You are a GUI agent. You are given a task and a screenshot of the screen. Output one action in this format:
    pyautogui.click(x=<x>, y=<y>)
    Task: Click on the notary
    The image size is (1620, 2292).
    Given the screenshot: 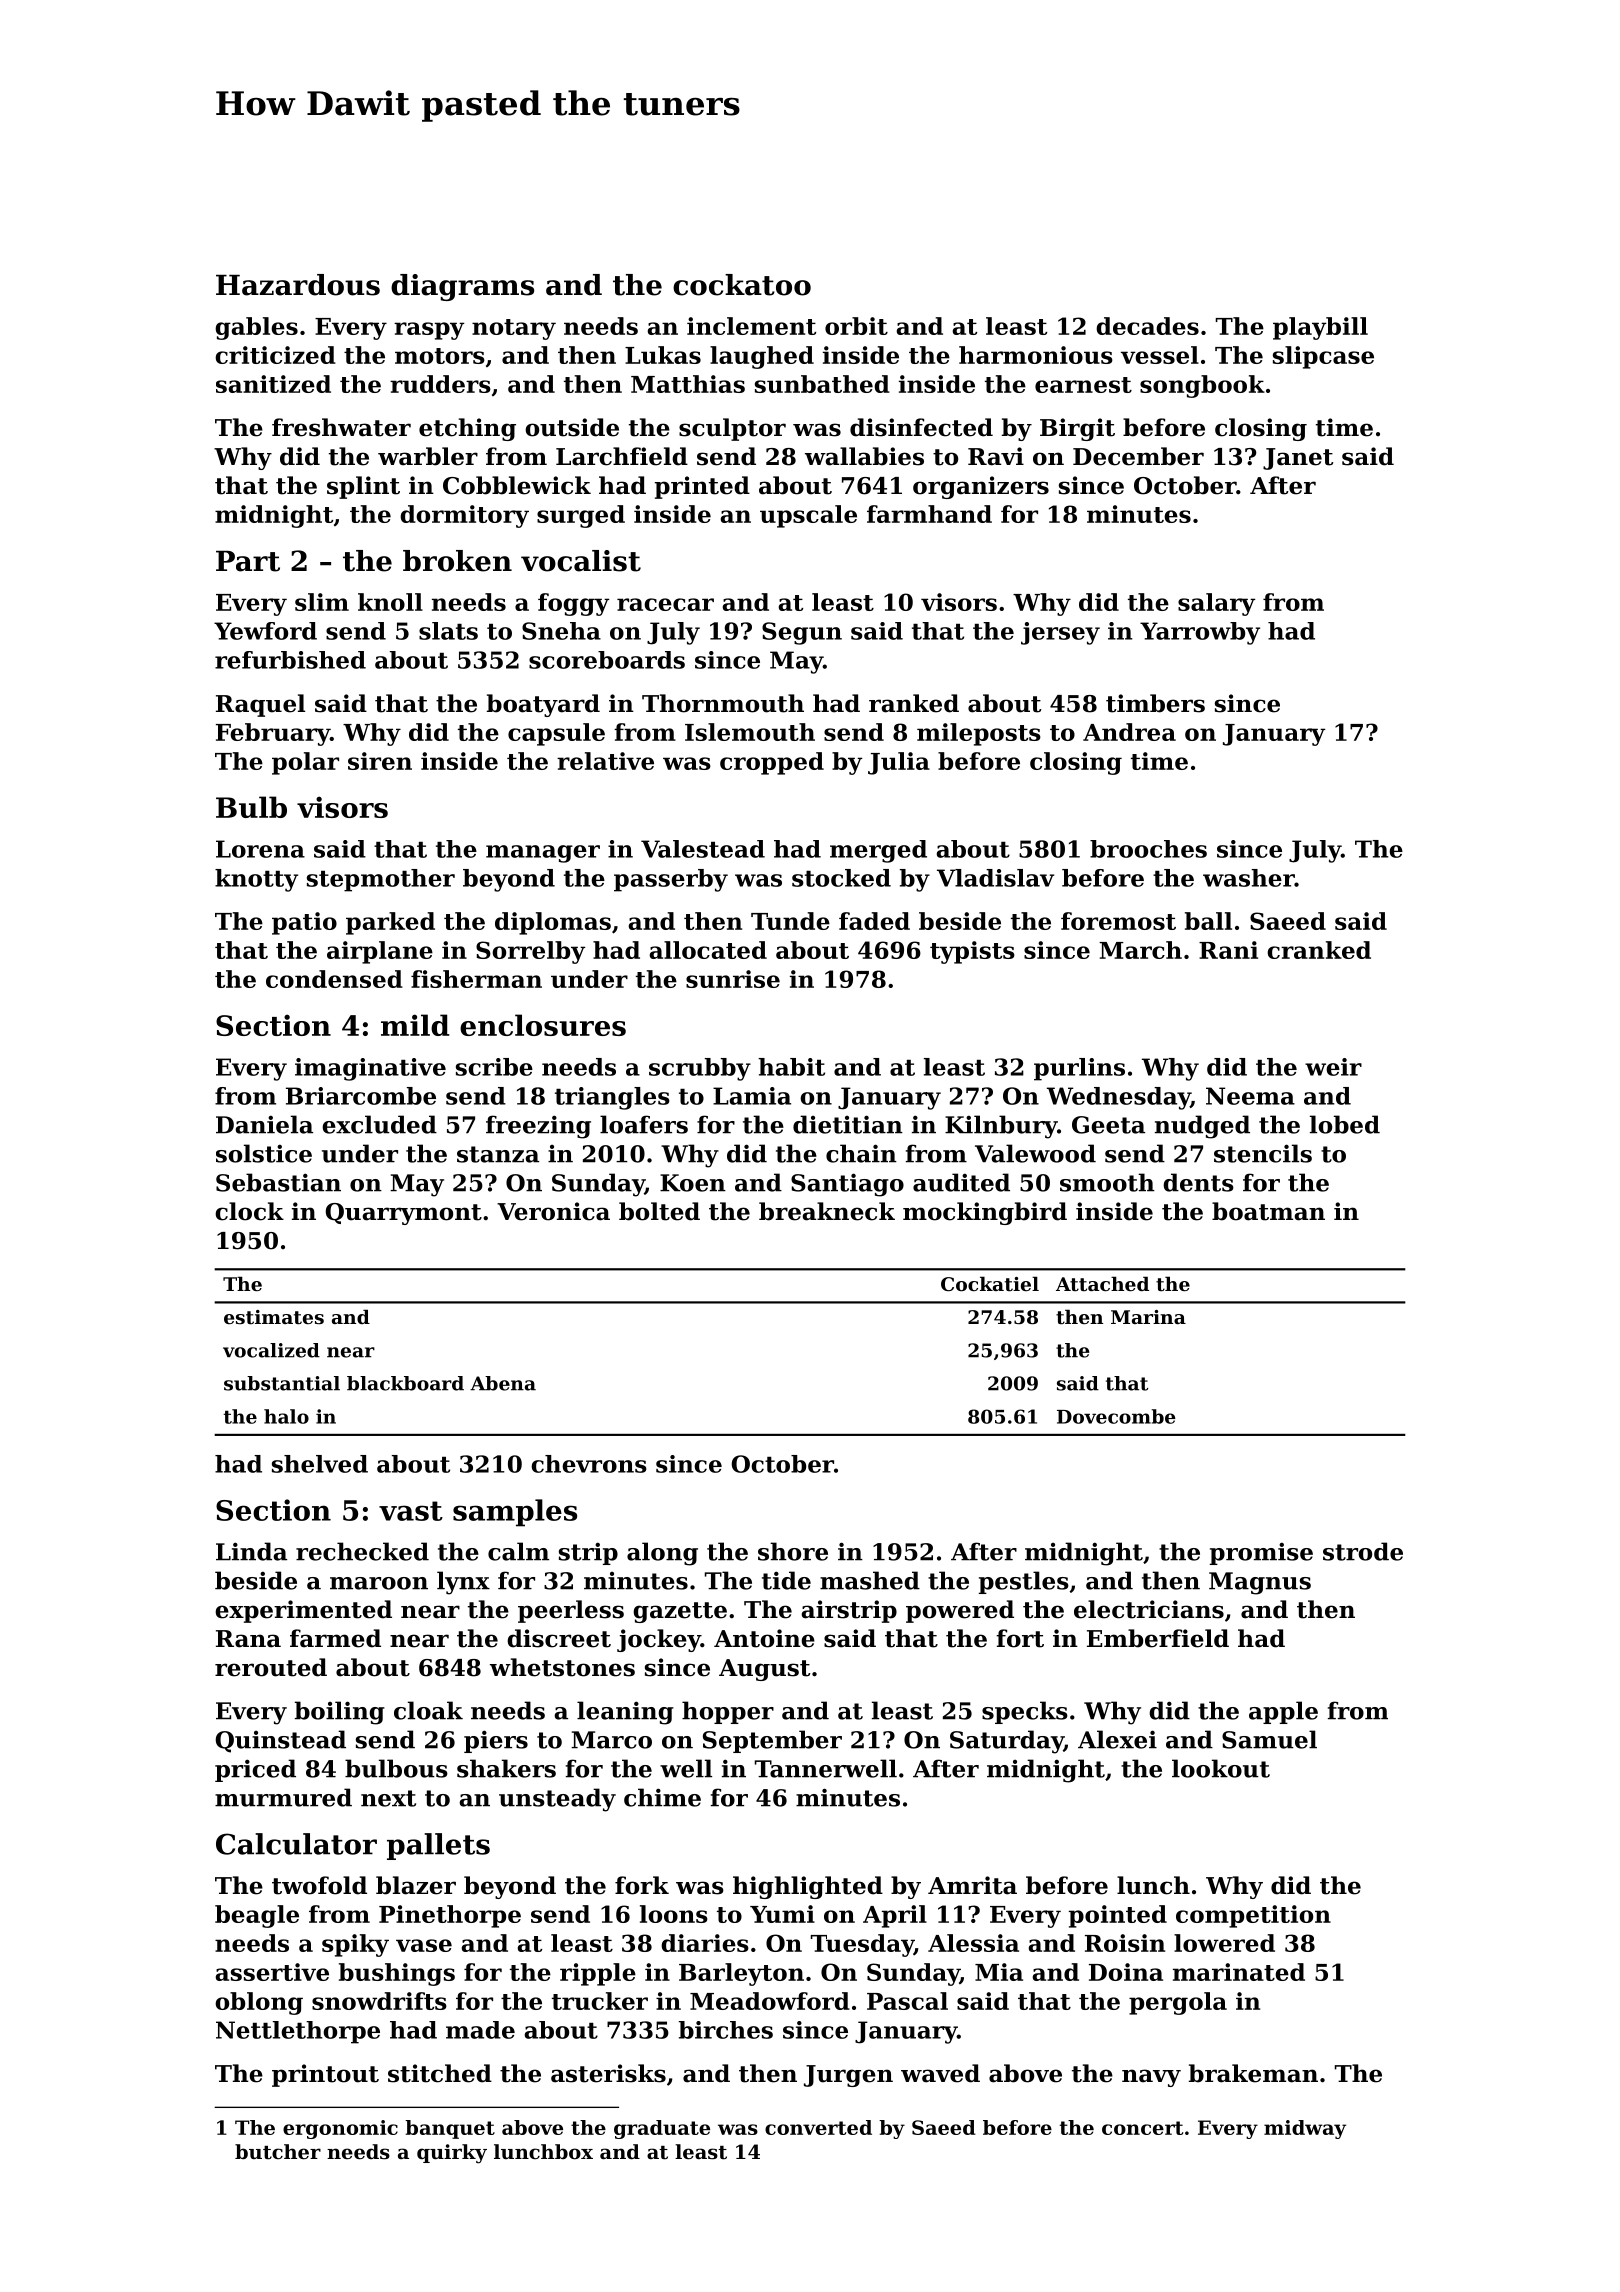 What is the action you would take?
    pyautogui.click(x=514, y=329)
